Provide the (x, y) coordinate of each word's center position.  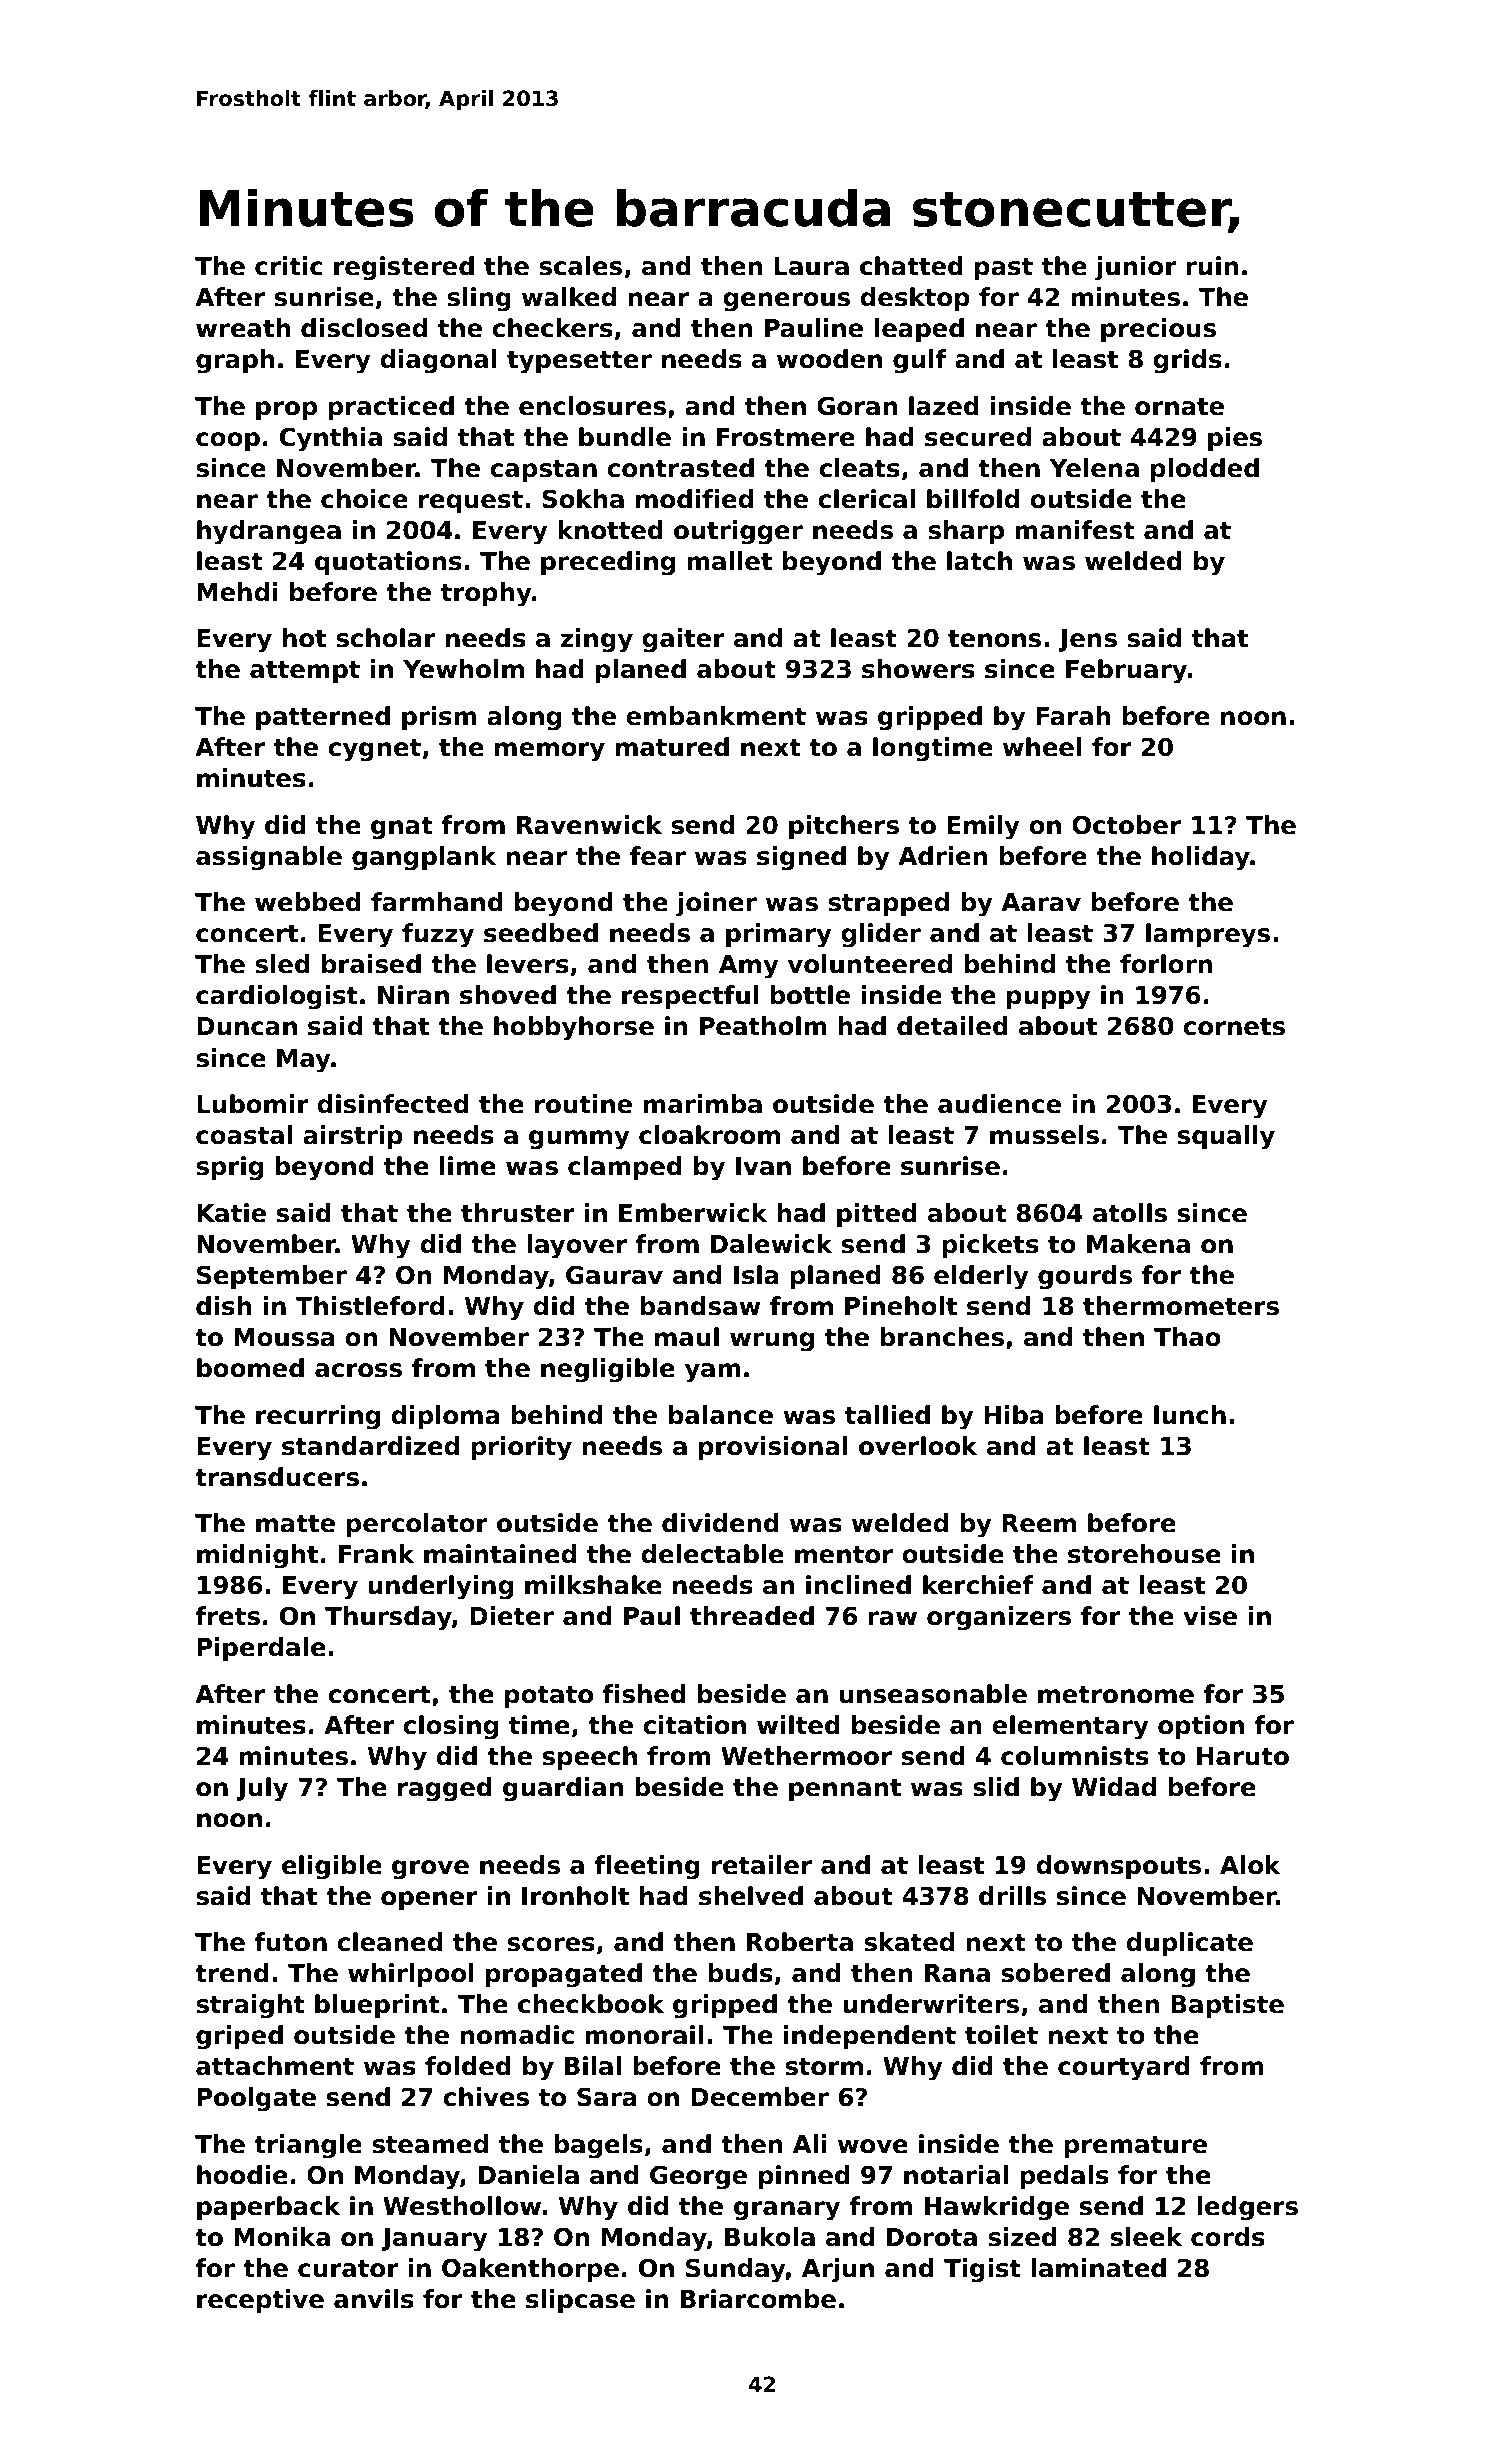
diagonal (438, 361)
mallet (729, 561)
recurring (318, 1417)
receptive (260, 2301)
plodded (1205, 470)
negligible (608, 1370)
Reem (1039, 1523)
